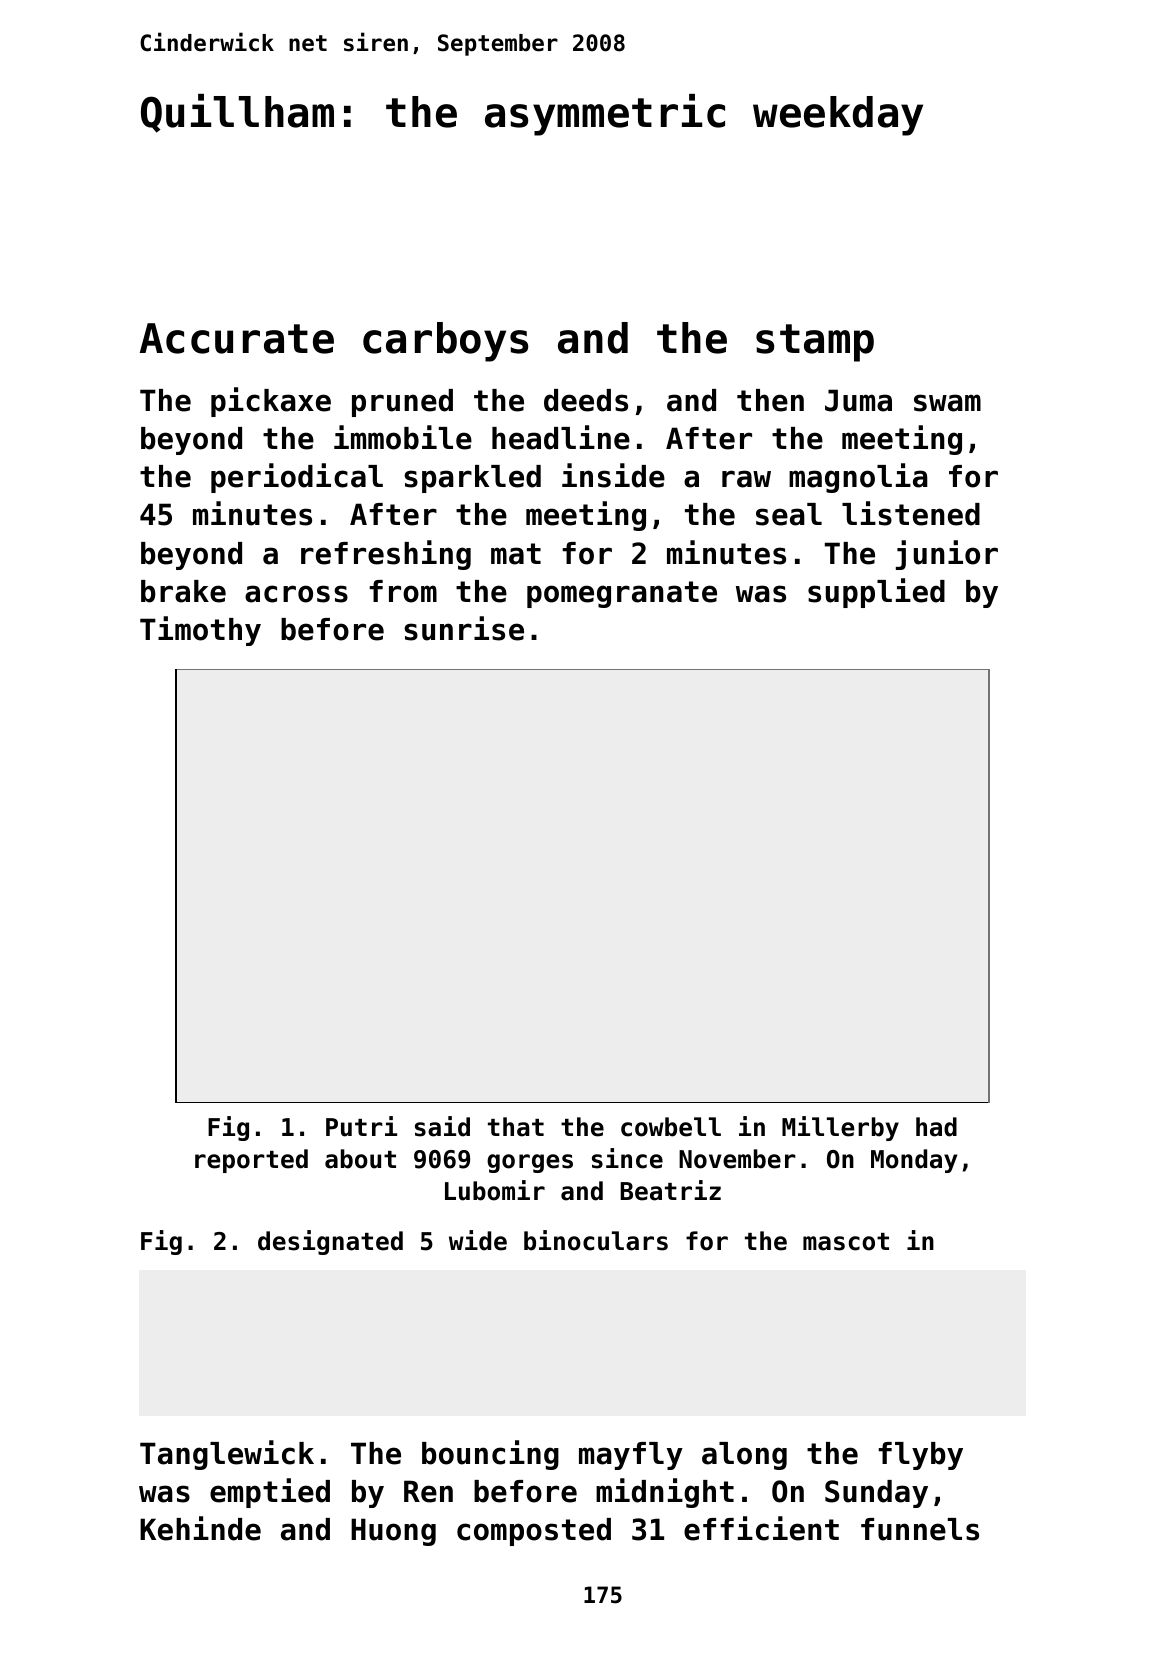 The image size is (1165, 1654). What do you see at coordinates (858, 400) in the screenshot?
I see `Juma` at bounding box center [858, 400].
